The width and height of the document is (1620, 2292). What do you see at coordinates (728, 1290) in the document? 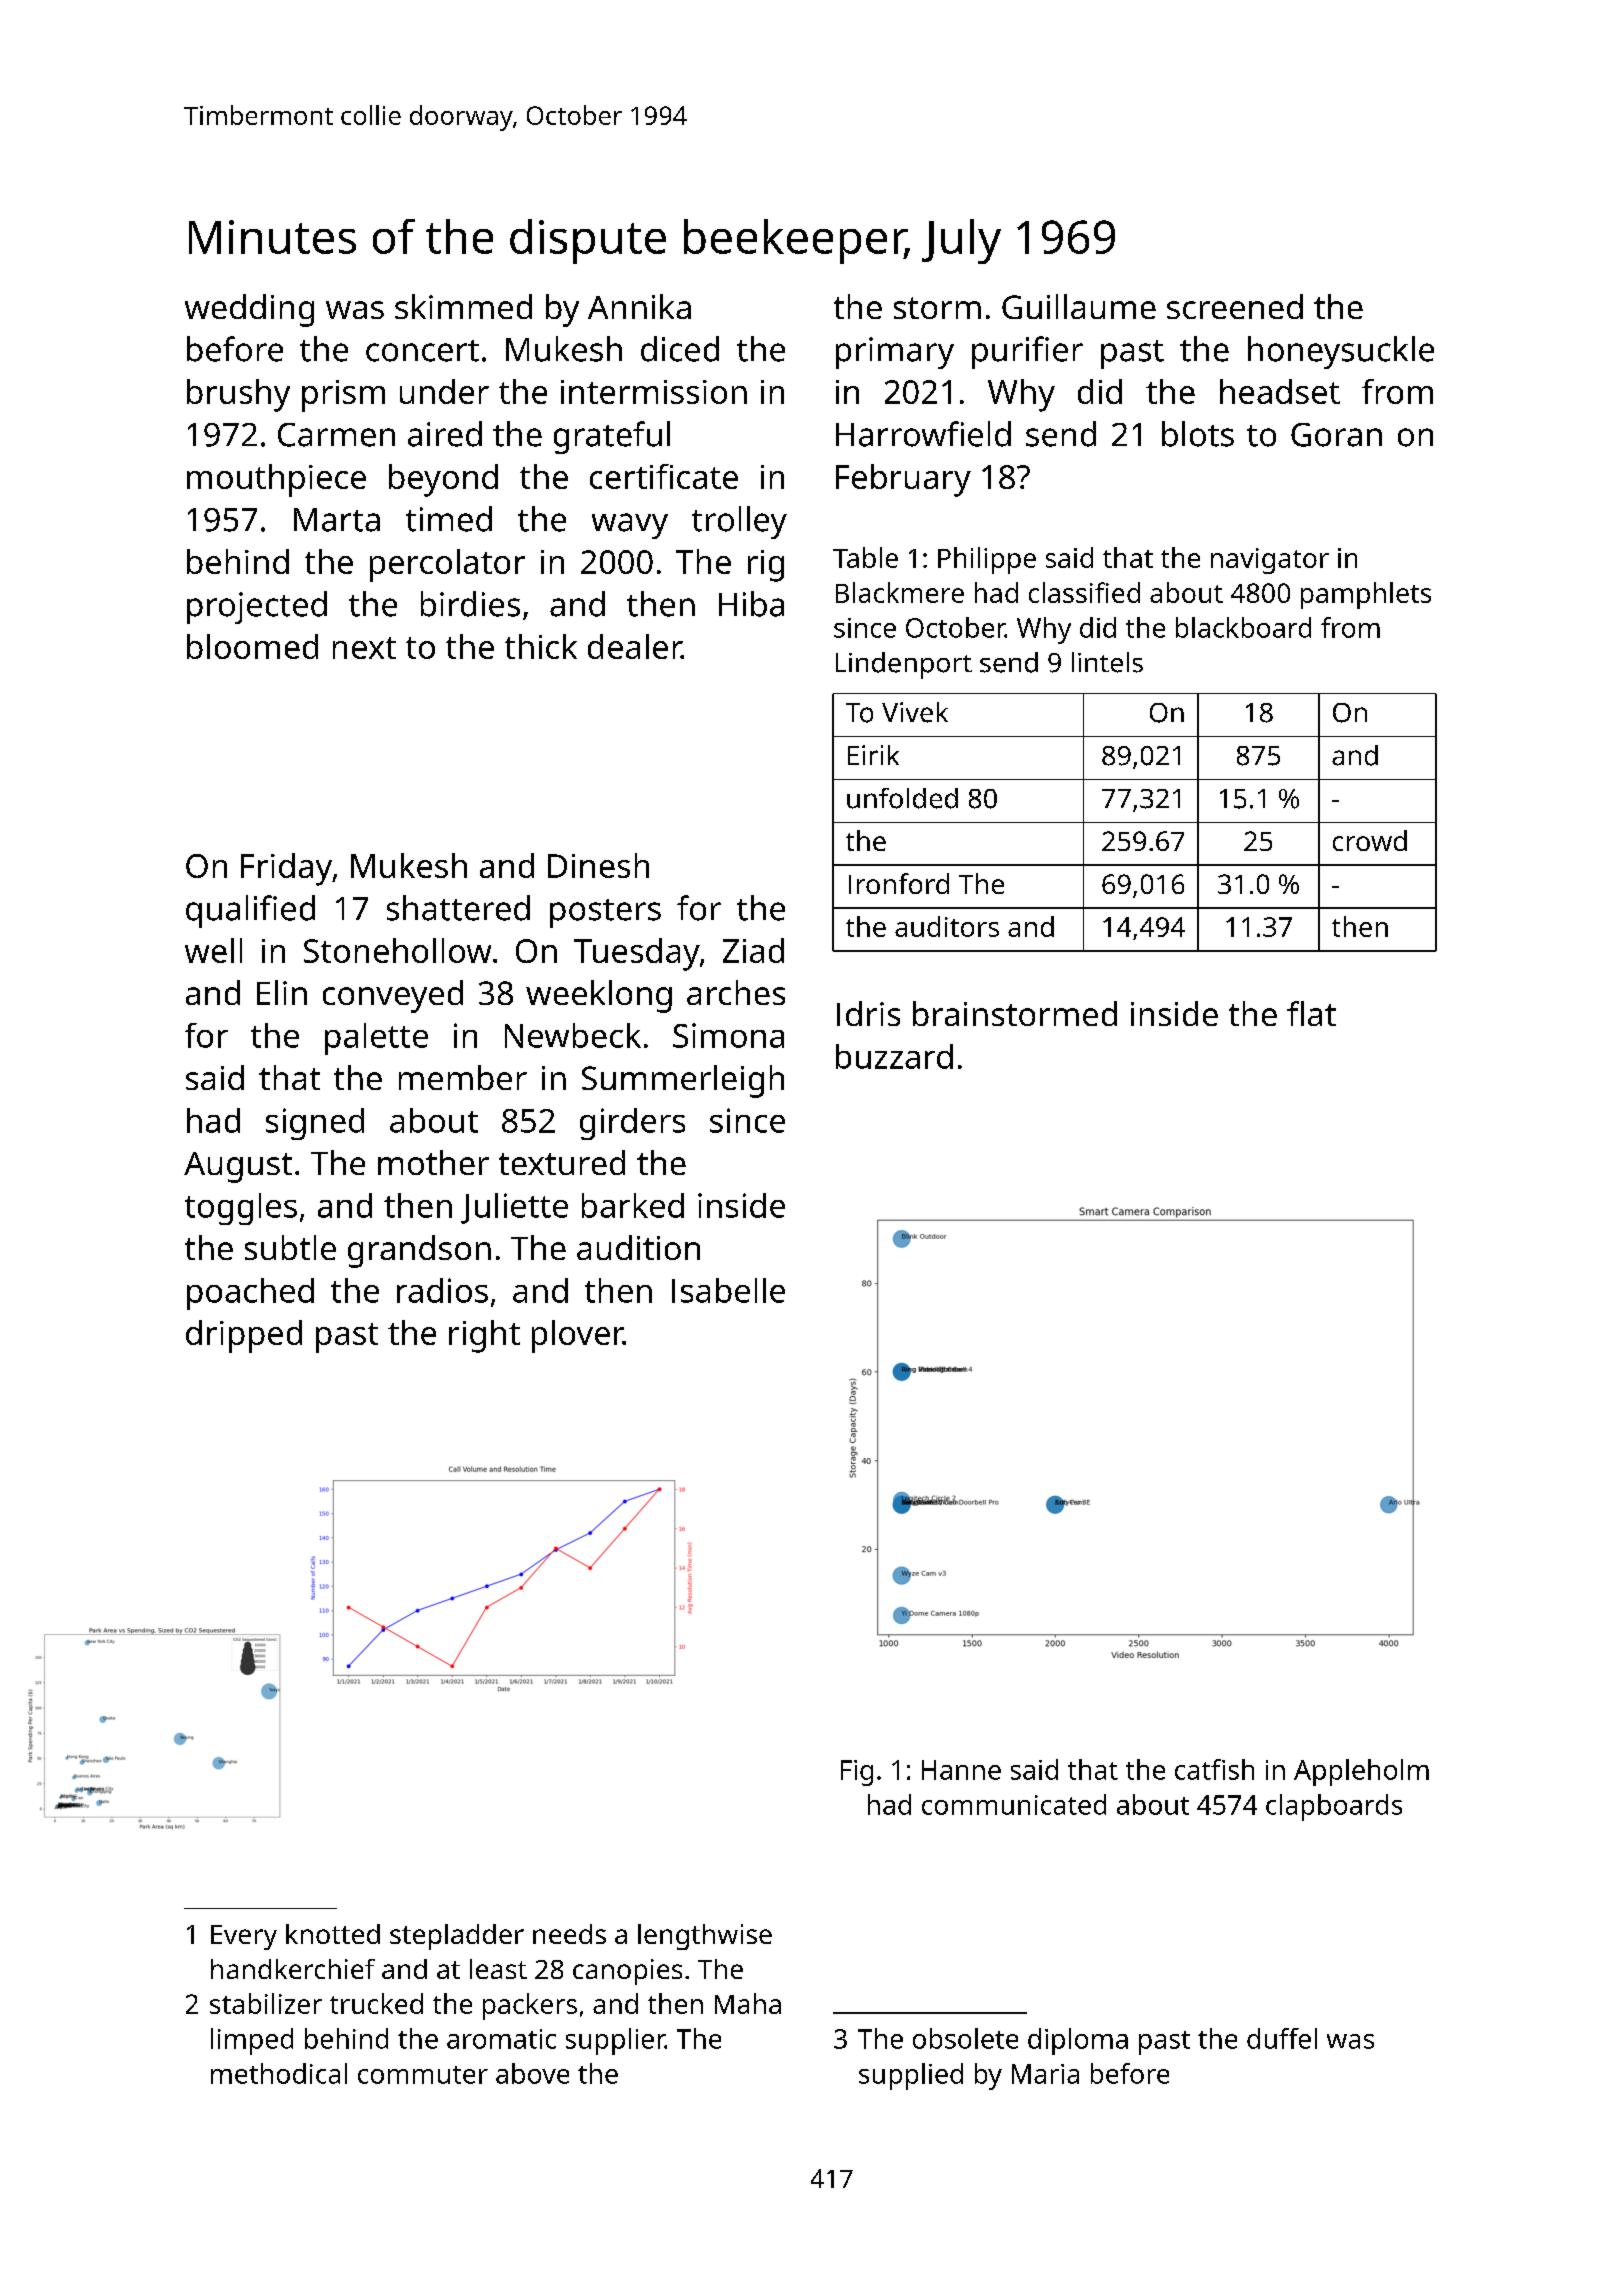
I see `Isabelle` at bounding box center [728, 1290].
